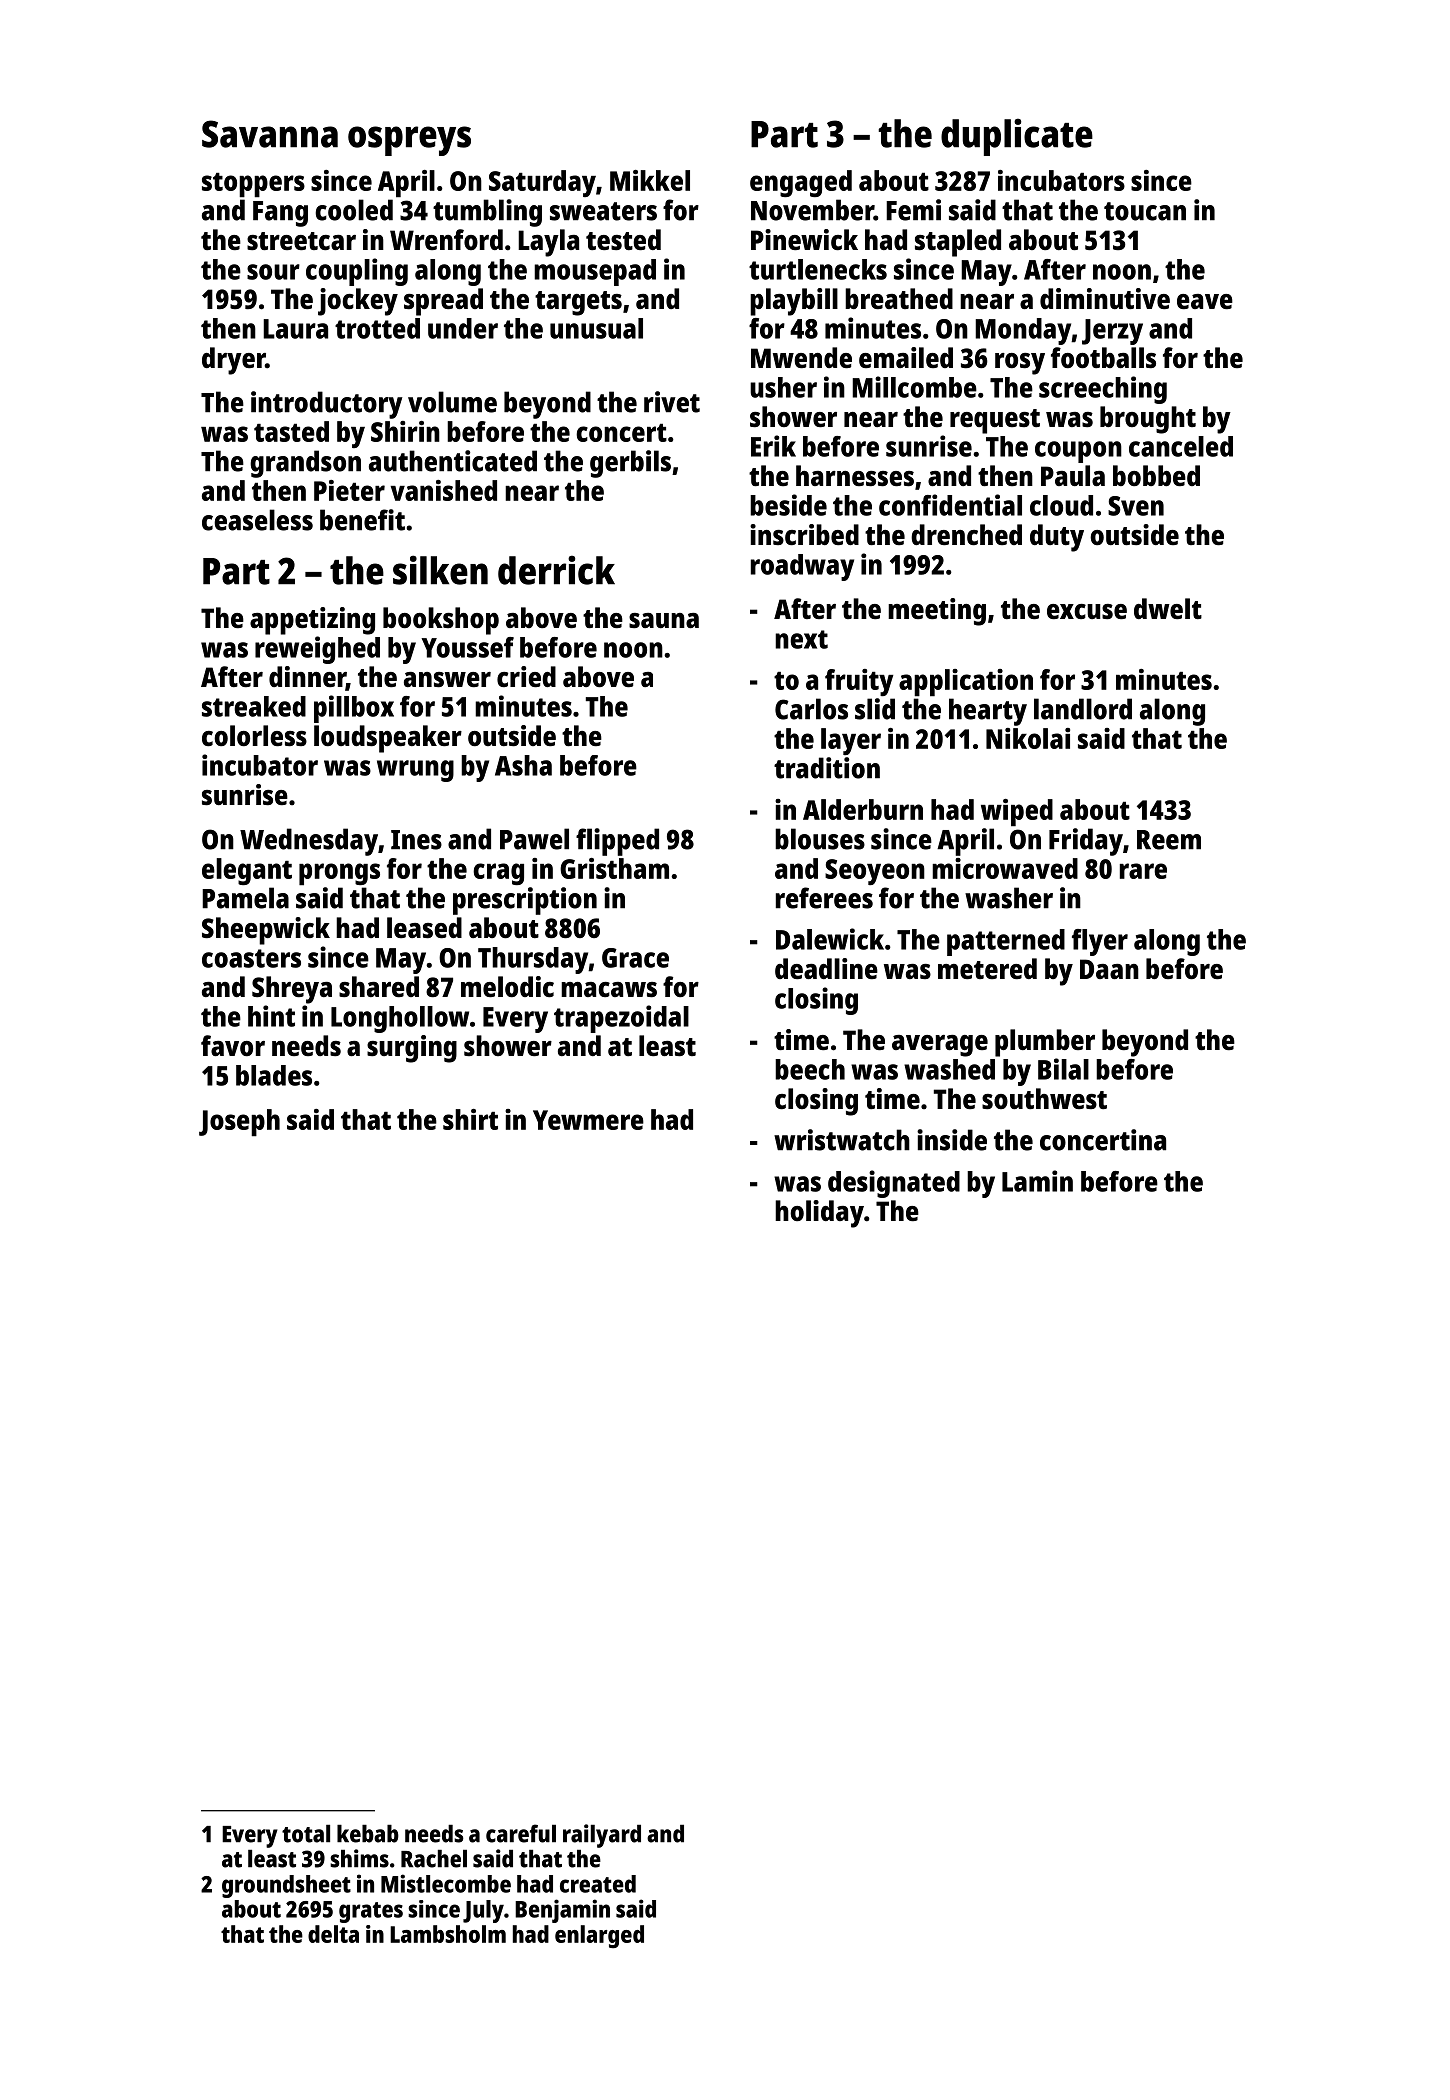 The width and height of the screenshot is (1450, 2100). I want to click on eave, so click(1205, 301).
